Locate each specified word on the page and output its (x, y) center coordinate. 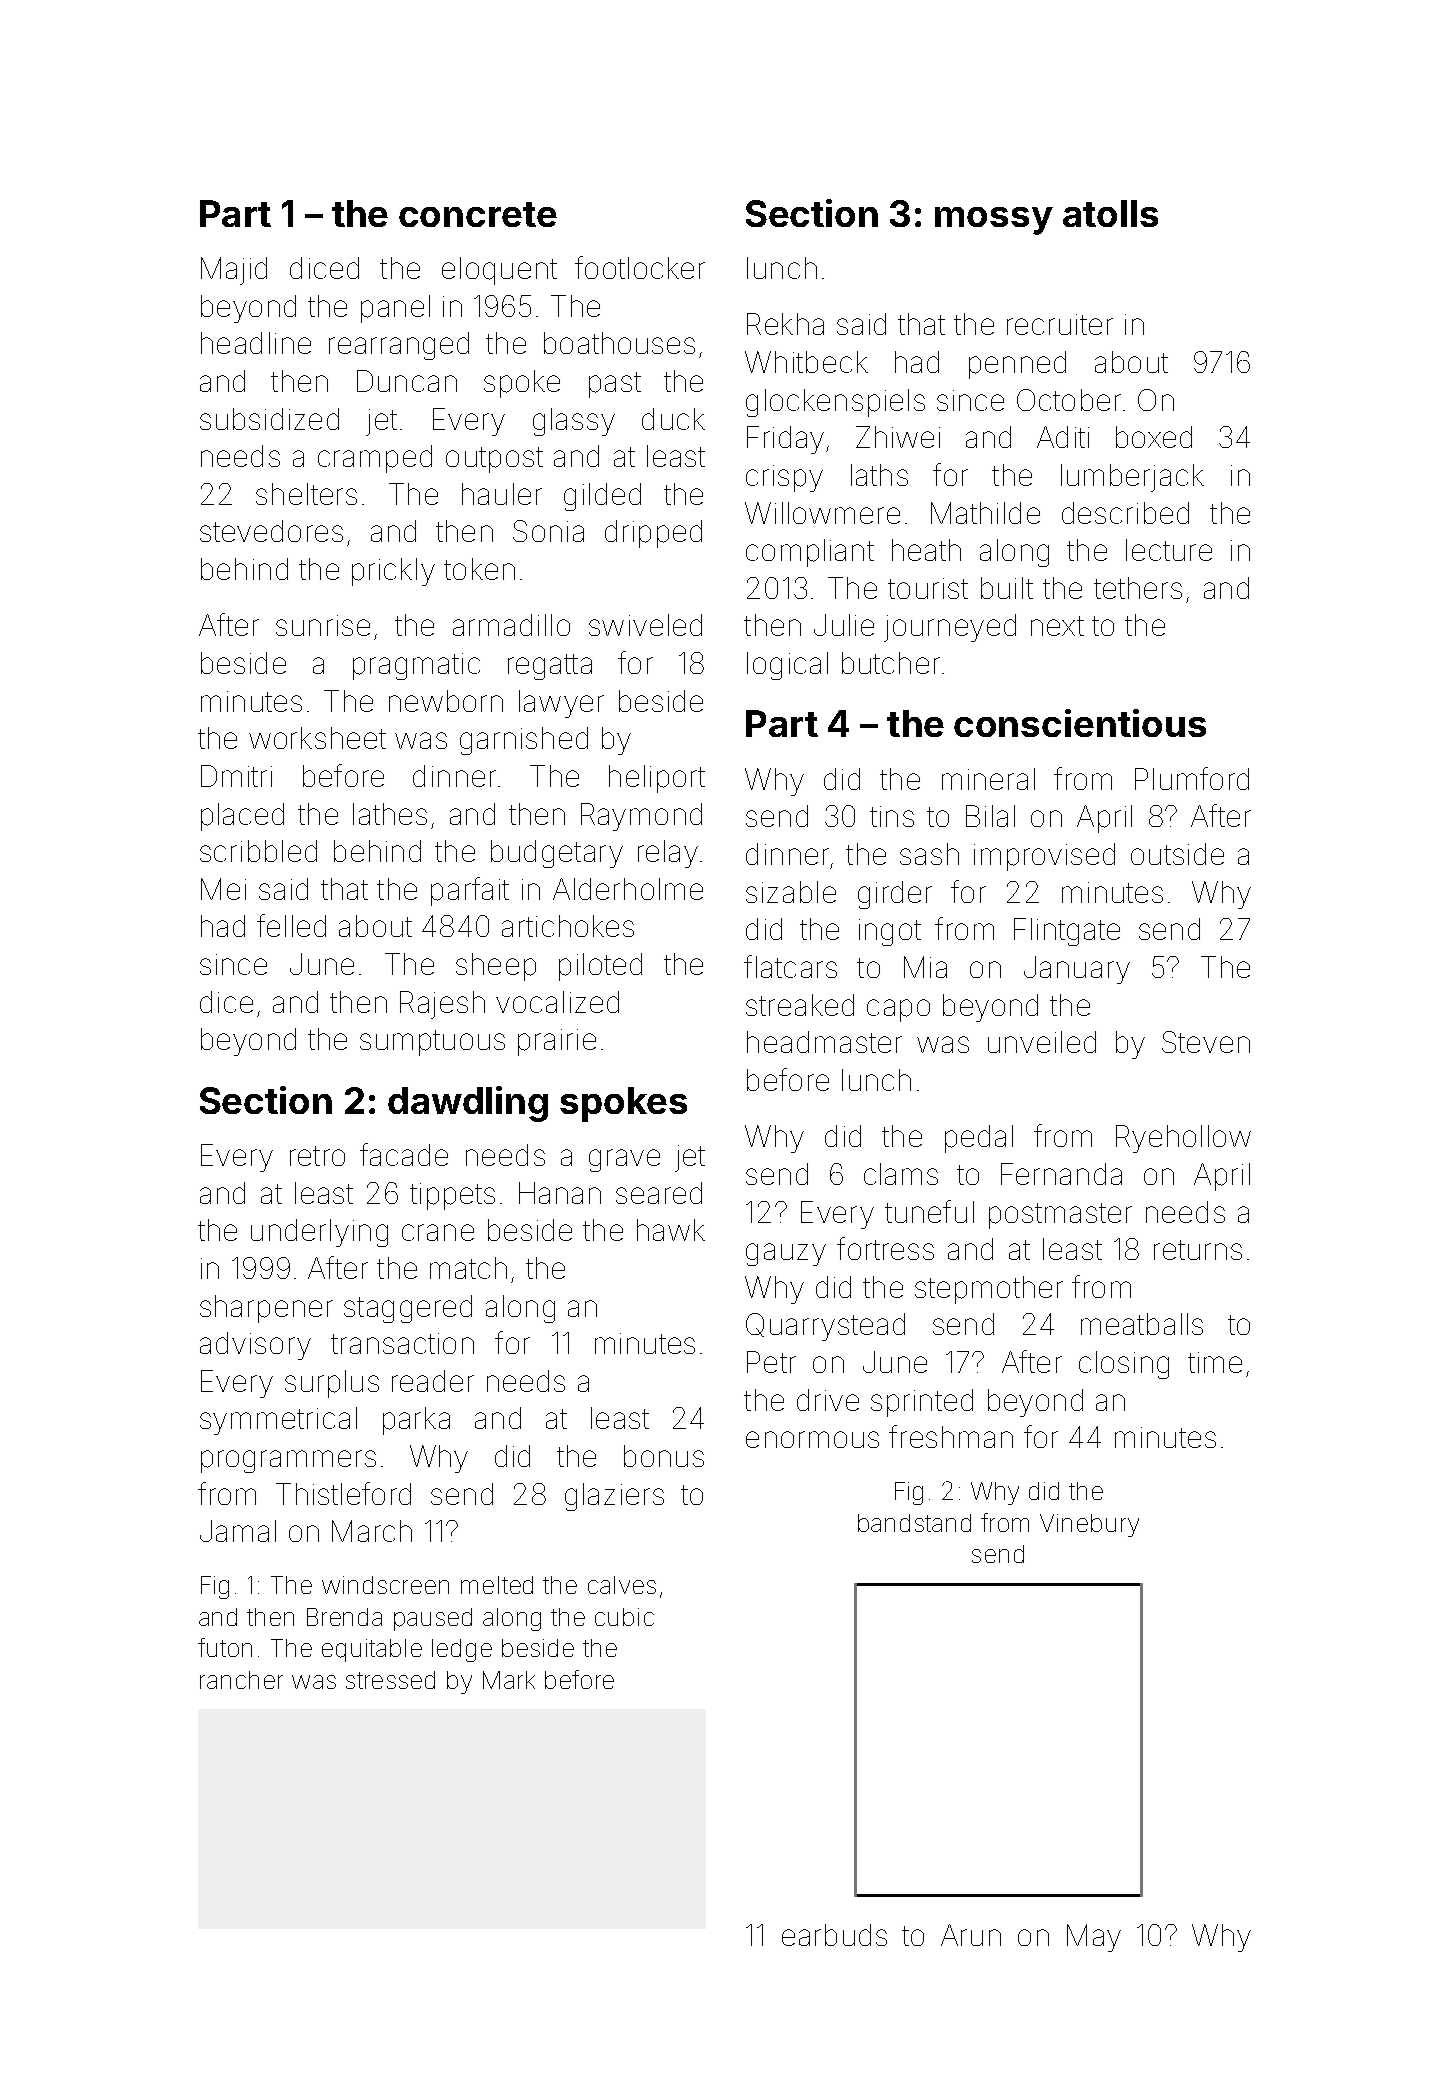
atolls (1110, 213)
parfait (470, 891)
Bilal (990, 816)
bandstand (914, 1523)
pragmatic (416, 666)
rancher (241, 1680)
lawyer (561, 704)
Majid (234, 271)
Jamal (238, 1531)
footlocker (640, 267)
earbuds (834, 1935)
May (1094, 1938)
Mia (925, 967)
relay (668, 854)
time (1215, 1362)
